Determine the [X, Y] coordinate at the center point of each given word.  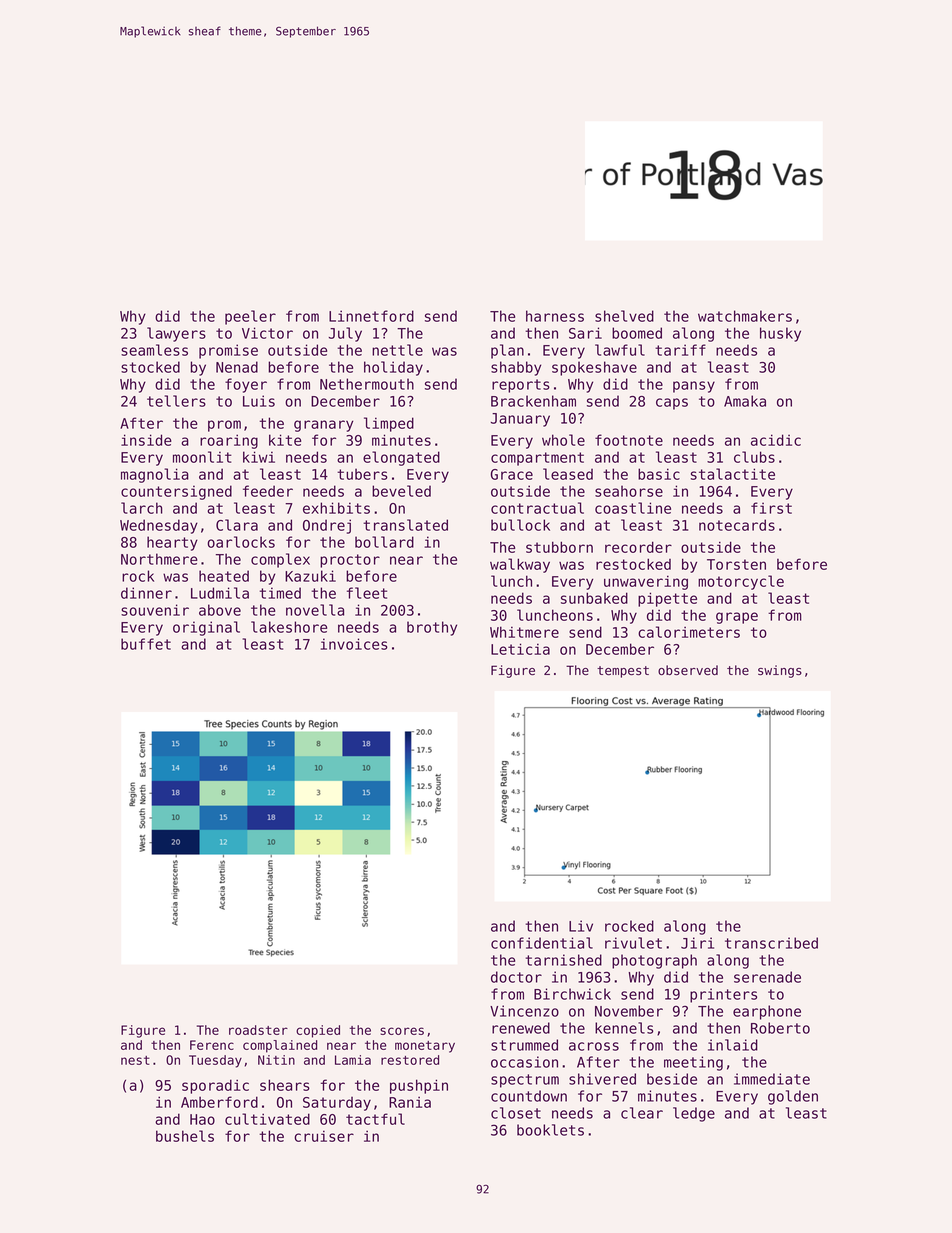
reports [521, 386]
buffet [146, 644]
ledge [694, 1114]
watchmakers [745, 316]
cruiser [324, 1136]
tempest [623, 672]
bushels [185, 1136]
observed [688, 670]
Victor [267, 333]
